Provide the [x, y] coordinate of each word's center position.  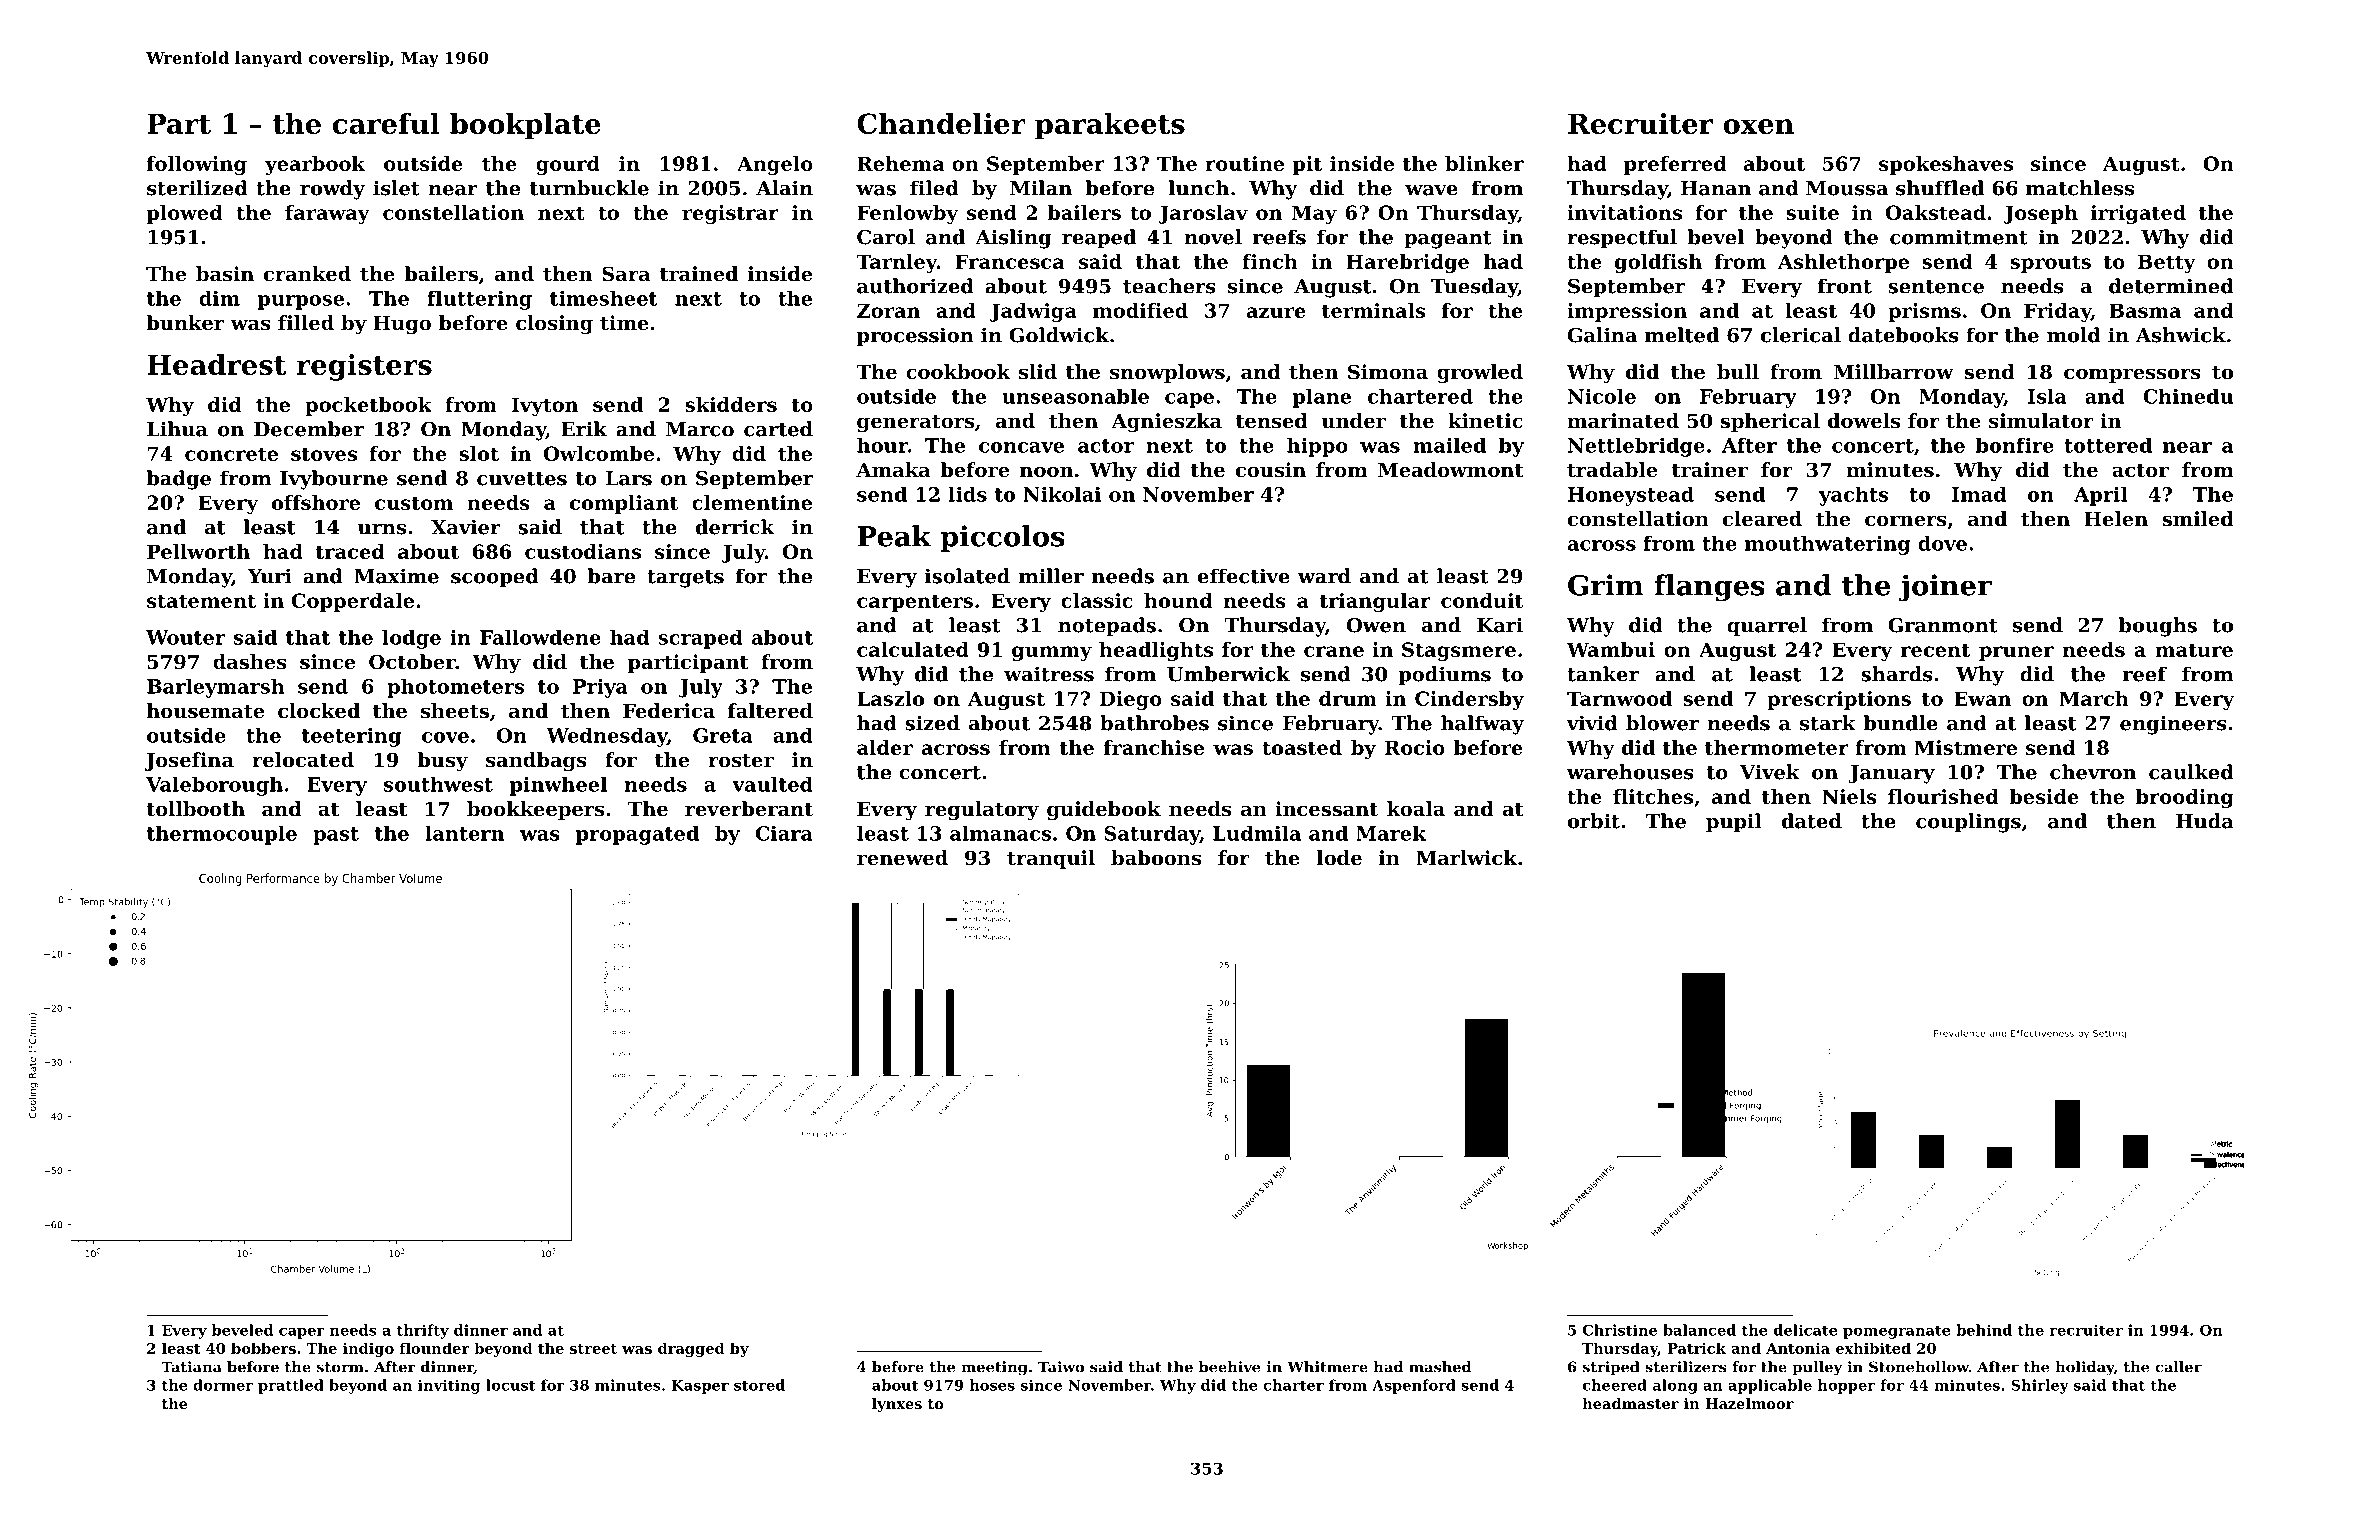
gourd [568, 165]
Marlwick [1466, 858]
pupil [1734, 823]
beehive [1230, 1367]
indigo [368, 1349]
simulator [2041, 421]
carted [778, 429]
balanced [1699, 1330]
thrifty [423, 1331]
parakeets [1110, 126]
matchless [2080, 188]
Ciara [784, 833]
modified [1140, 310]
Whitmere [1327, 1367]
